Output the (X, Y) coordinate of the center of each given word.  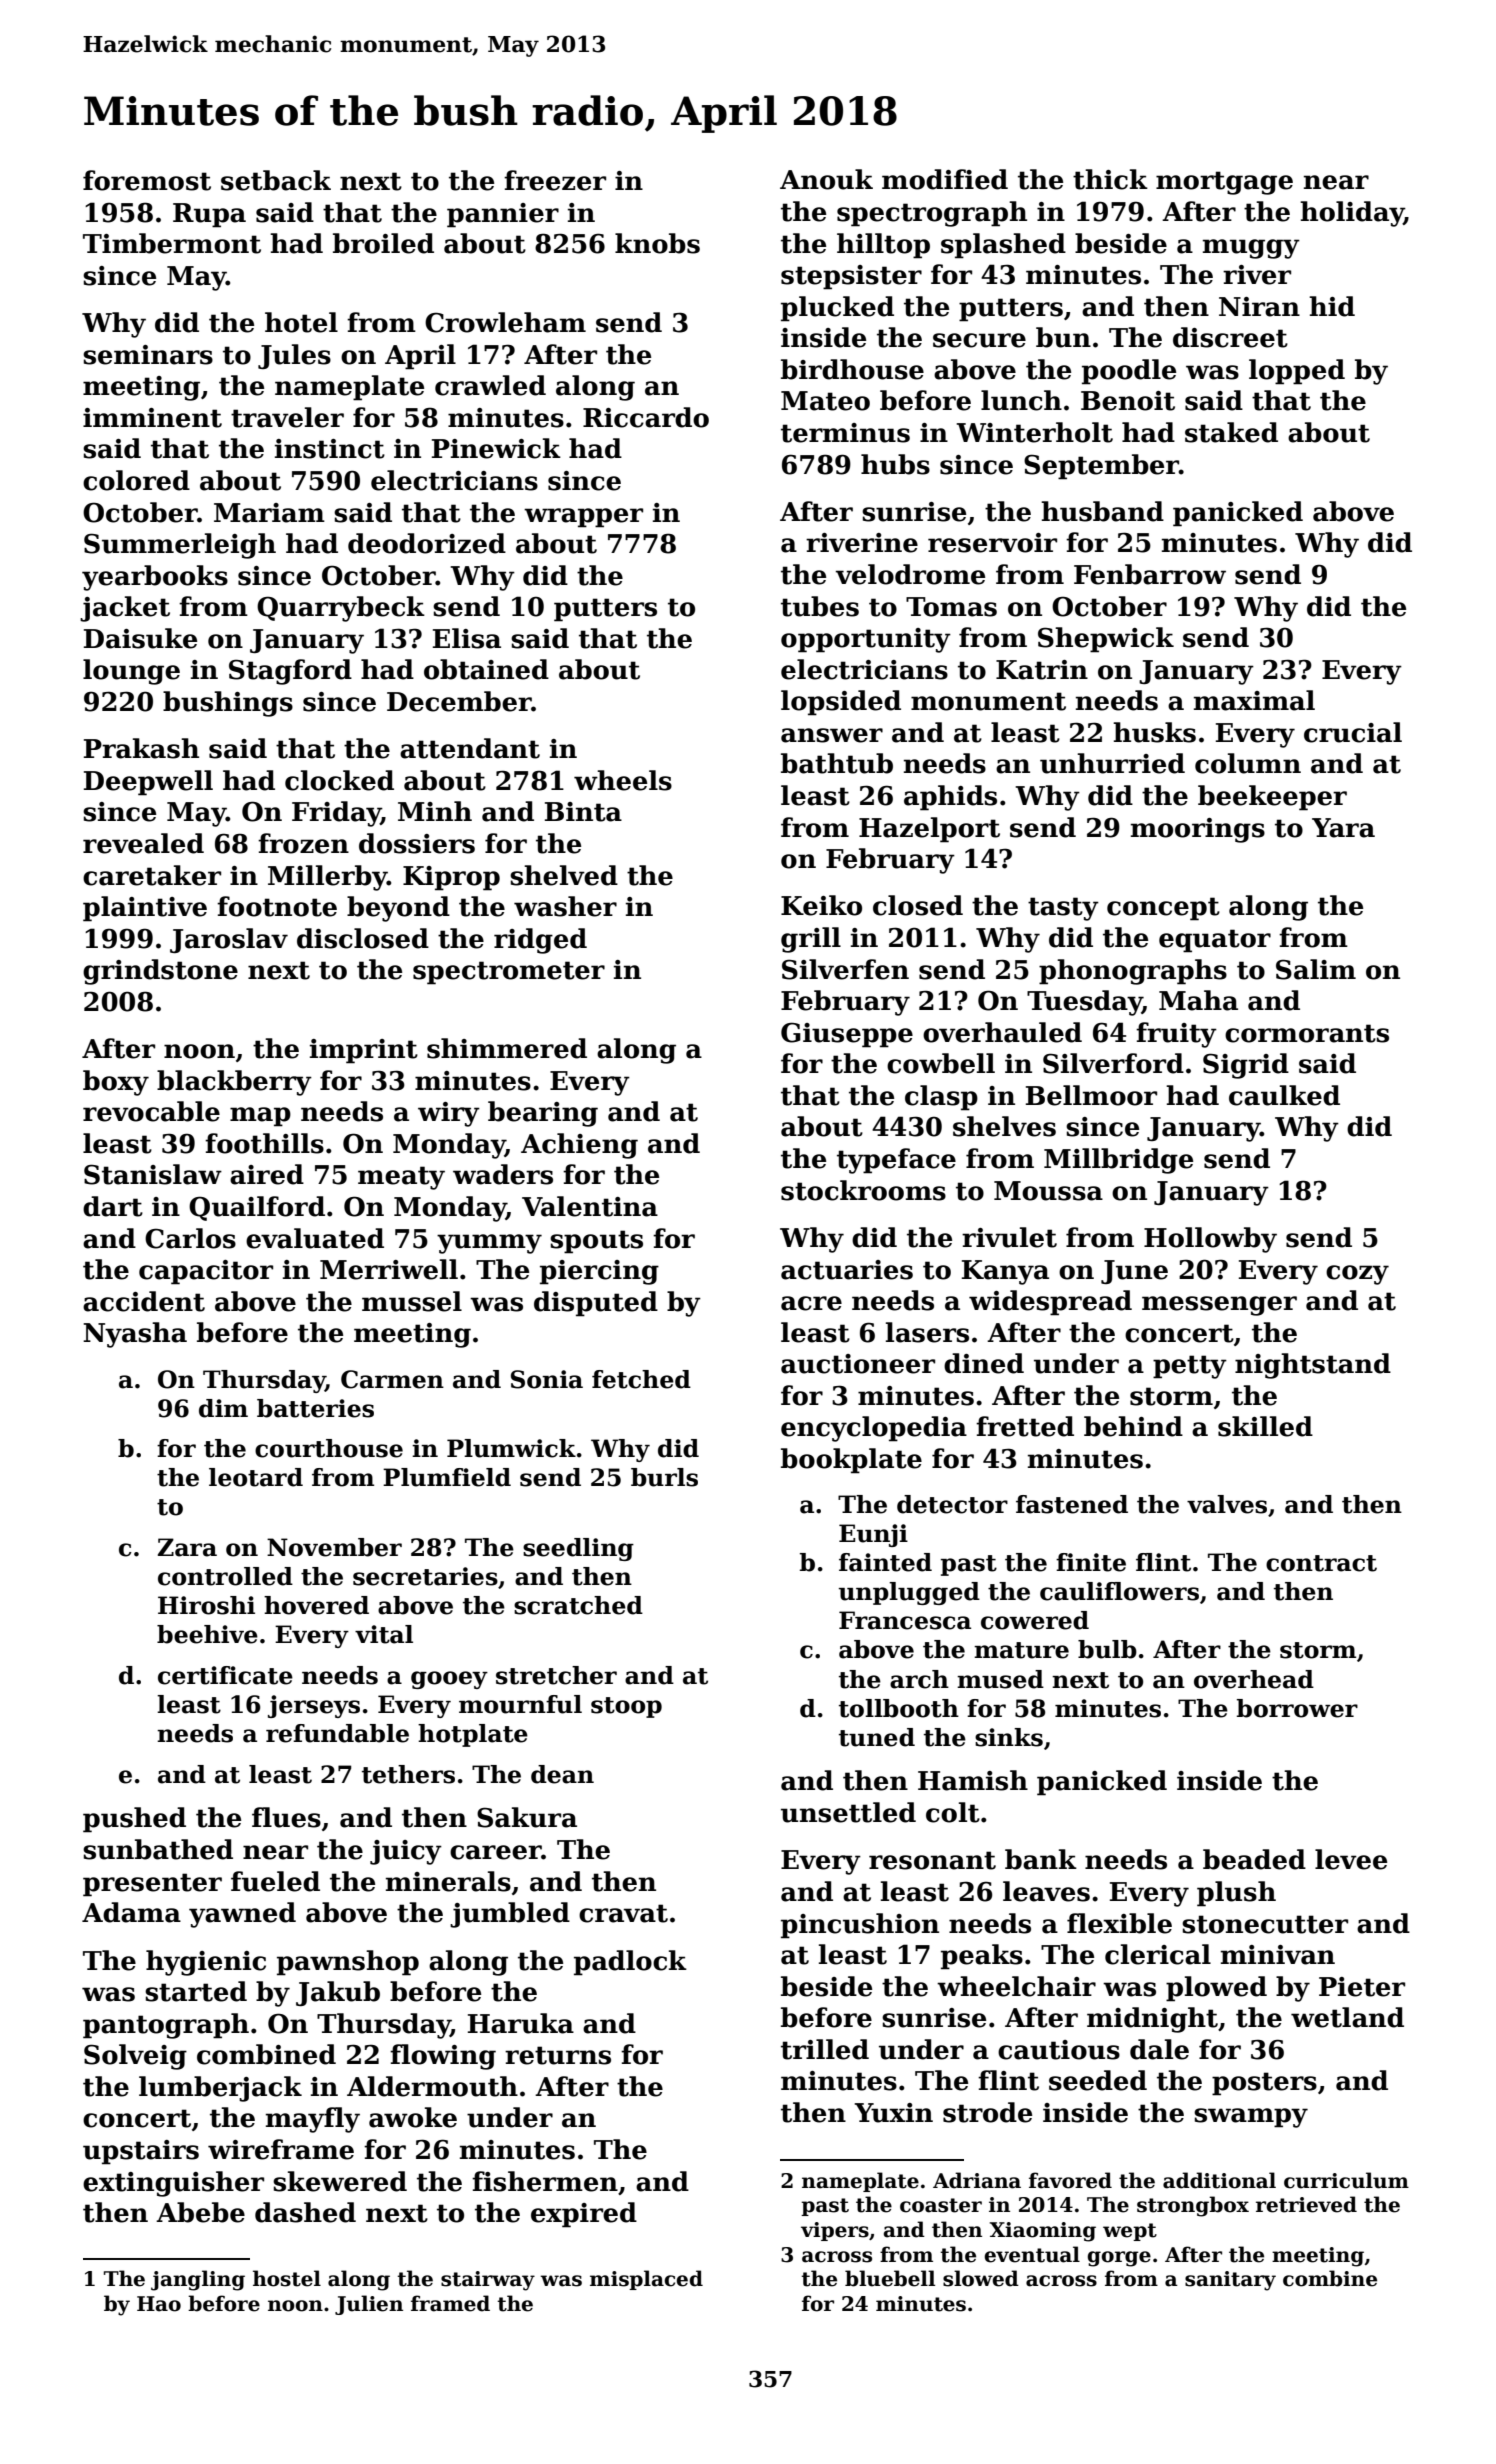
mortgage (1224, 183)
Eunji (873, 1535)
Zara (187, 1547)
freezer (555, 180)
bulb (1107, 1649)
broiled (383, 243)
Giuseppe (847, 1035)
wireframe (281, 2149)
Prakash (141, 748)
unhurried (1112, 763)
